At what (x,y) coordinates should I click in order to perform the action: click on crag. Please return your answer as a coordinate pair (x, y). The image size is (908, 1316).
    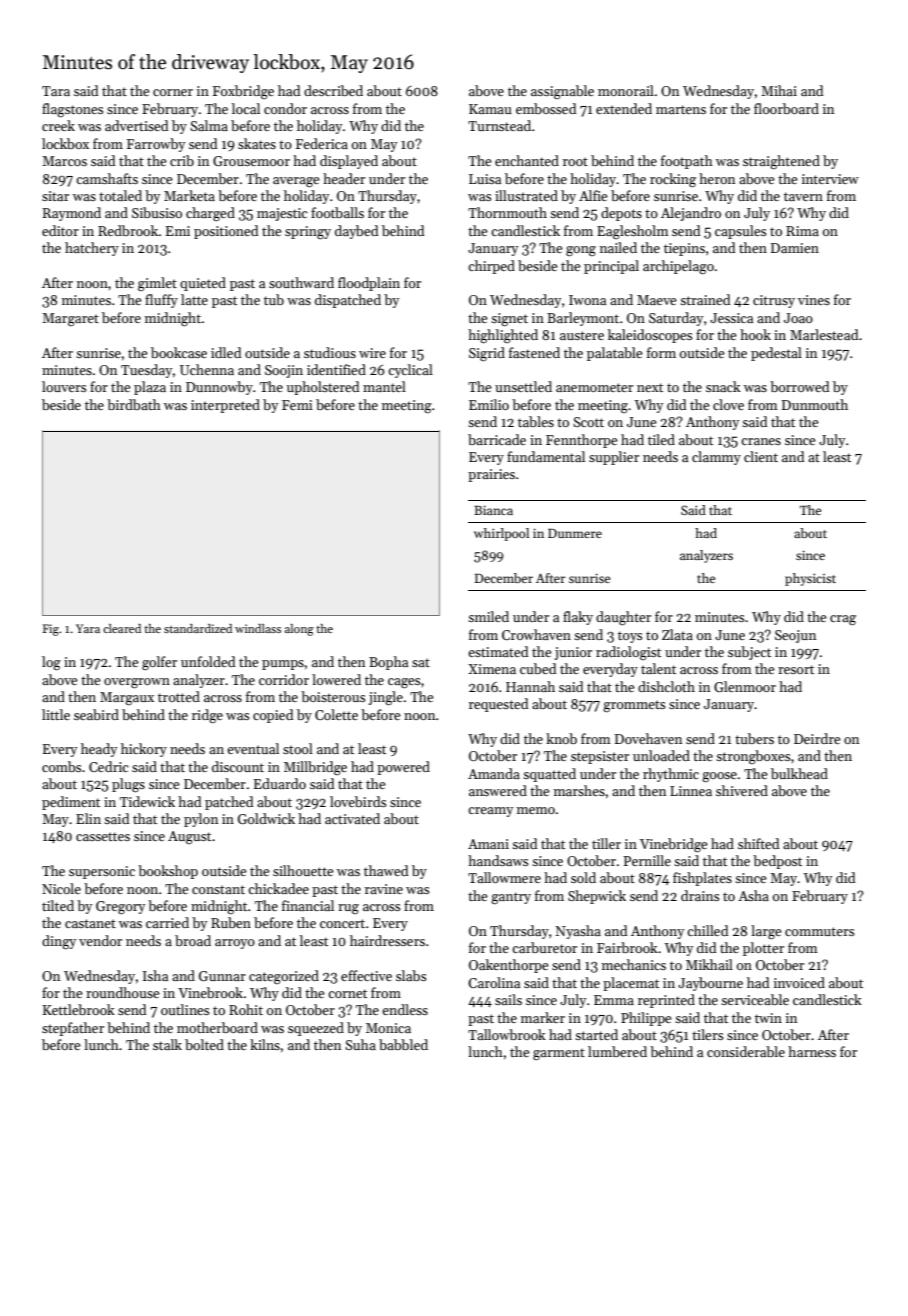
    Looking at the image, I should click on (843, 620).
